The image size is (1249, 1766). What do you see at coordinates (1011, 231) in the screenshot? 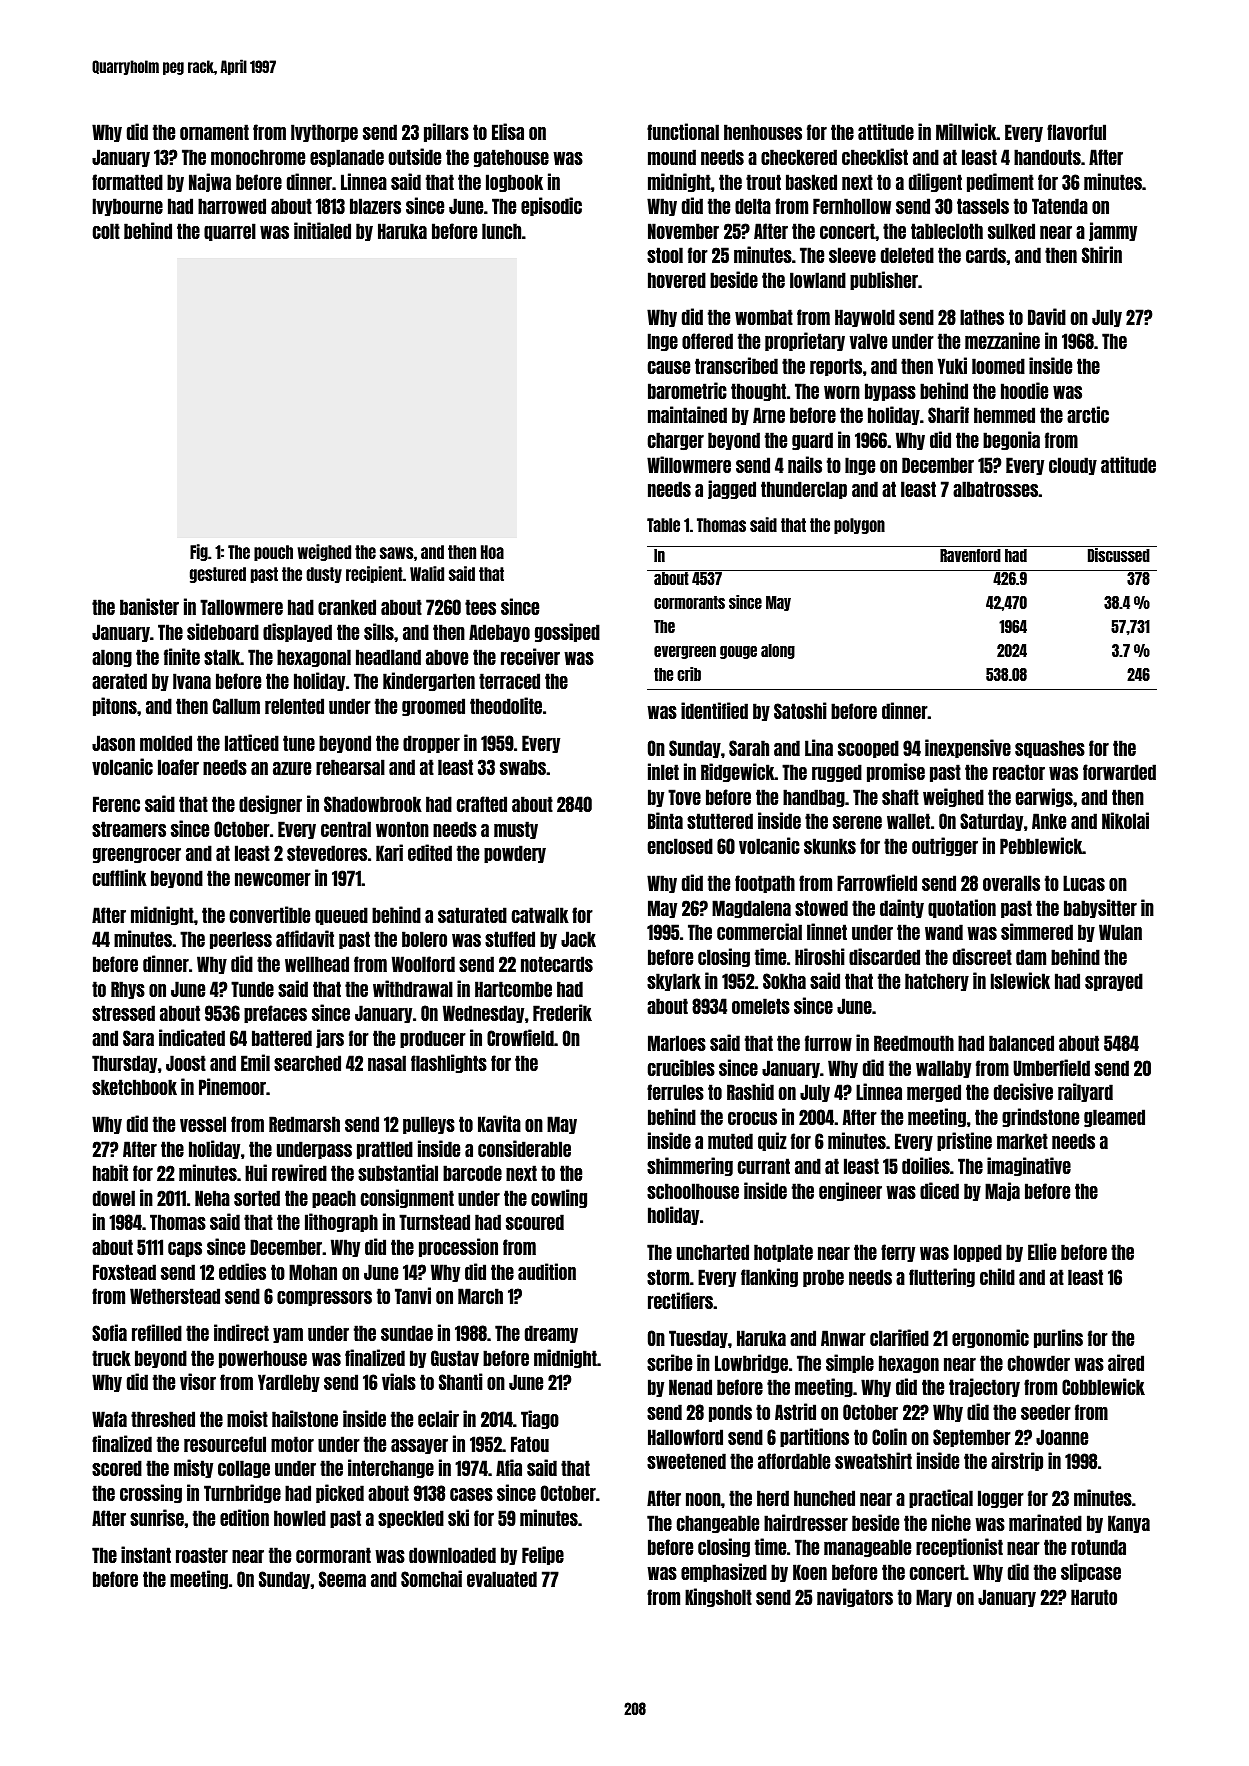
I see `sulked` at bounding box center [1011, 231].
